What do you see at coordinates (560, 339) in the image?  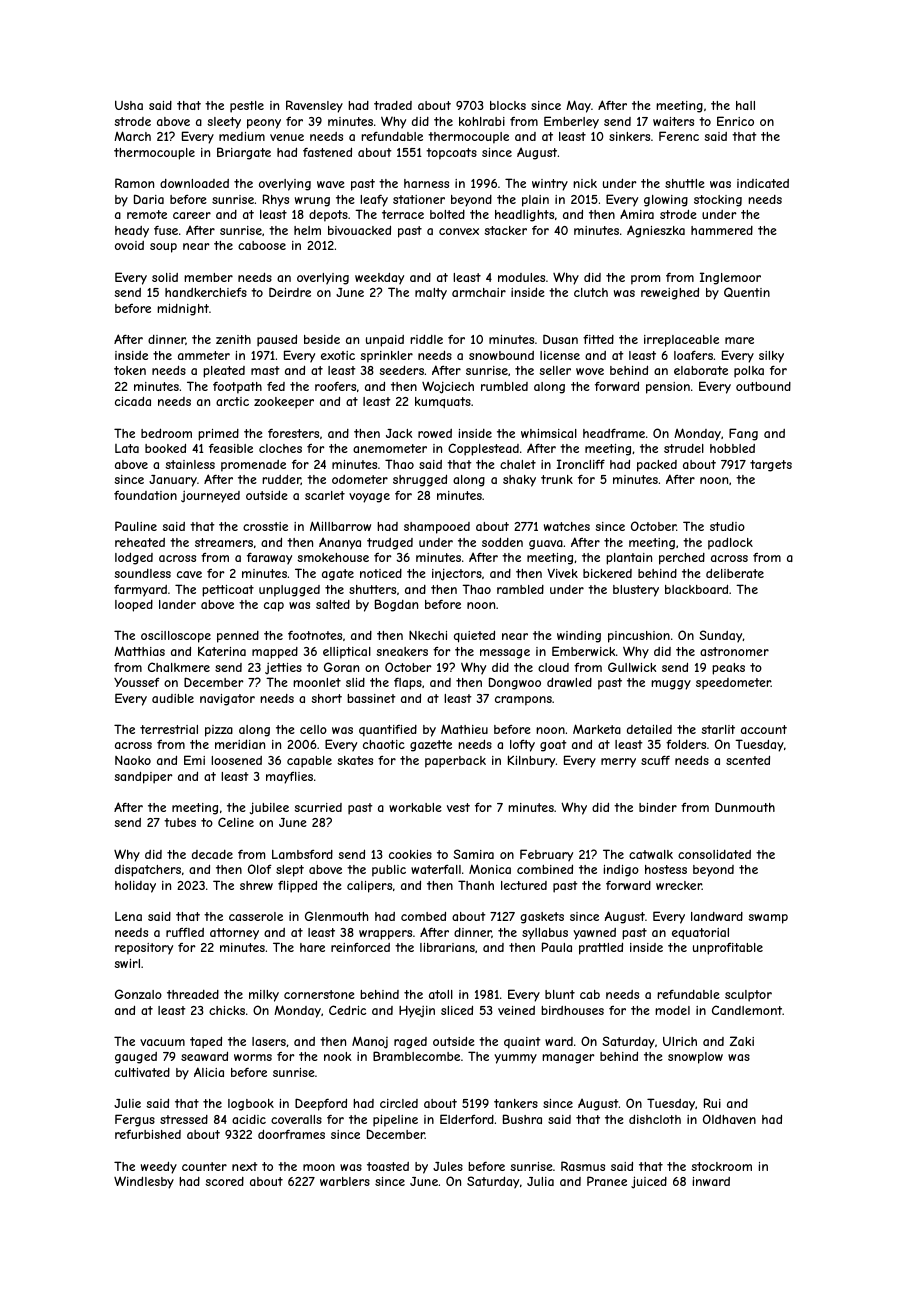 I see `Dusan` at bounding box center [560, 339].
